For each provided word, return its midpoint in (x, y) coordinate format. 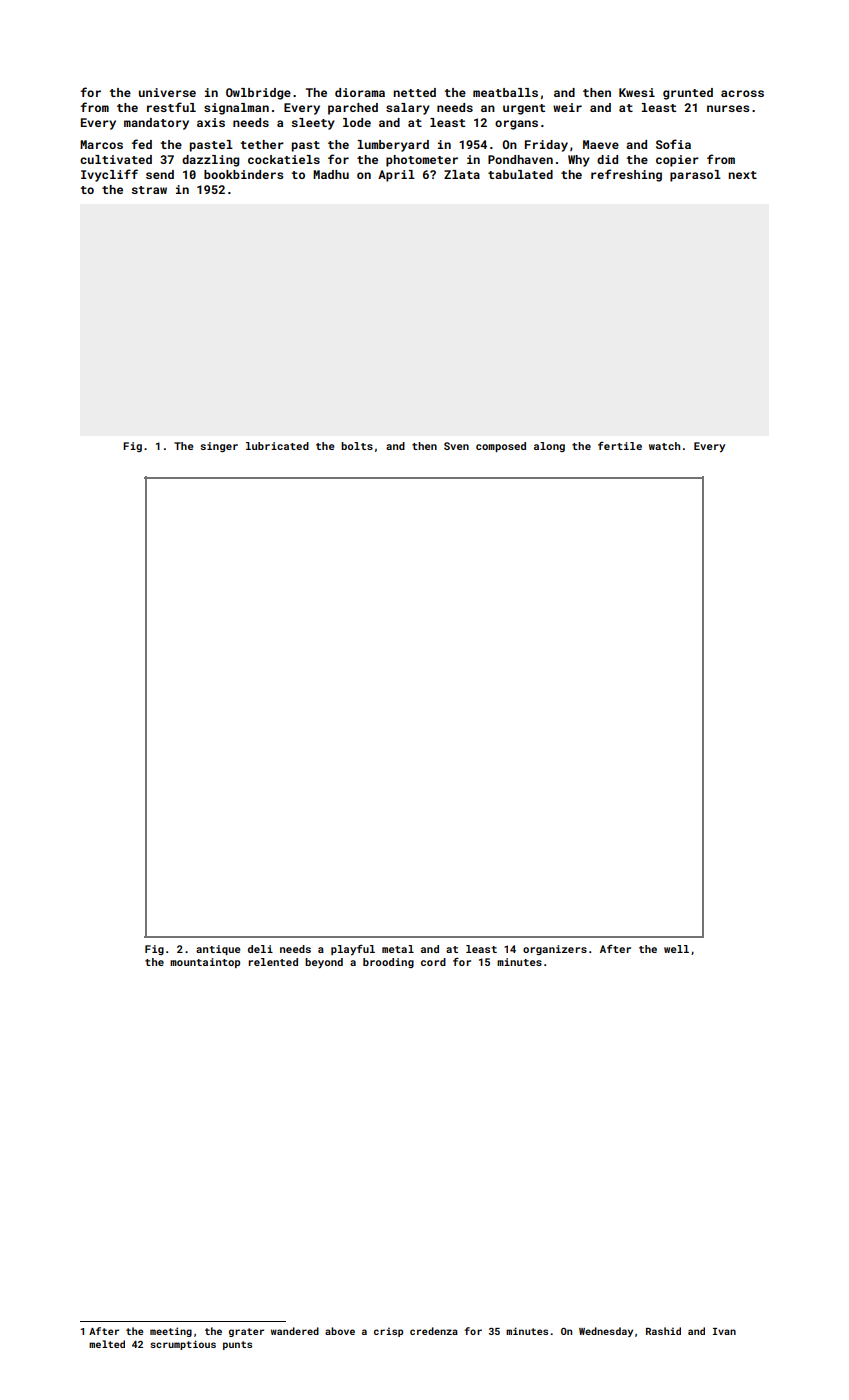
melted (107, 1344)
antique (218, 950)
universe (167, 92)
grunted (688, 94)
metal (398, 949)
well (676, 949)
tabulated (520, 174)
